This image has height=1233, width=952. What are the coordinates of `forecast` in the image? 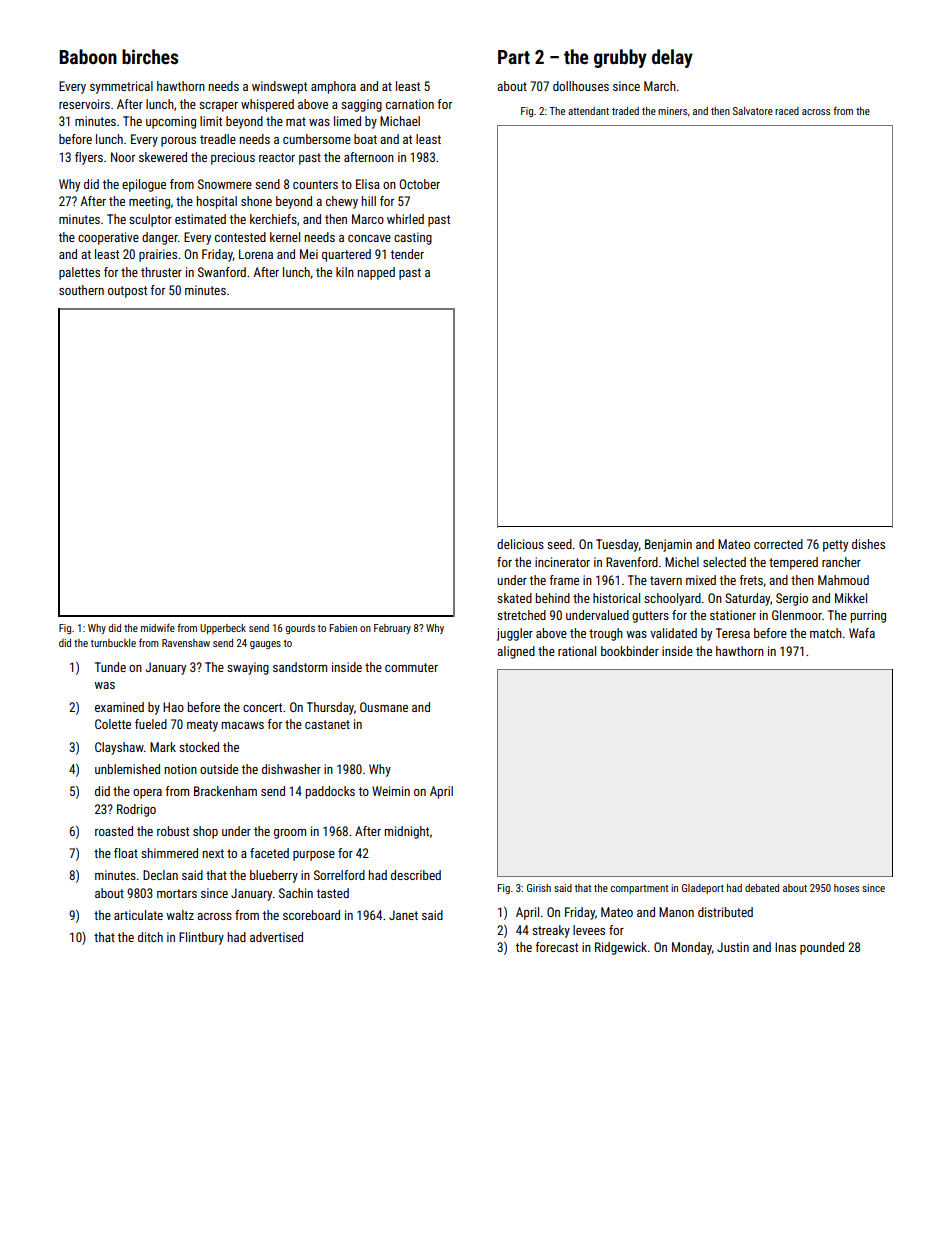 It's located at (556, 947).
